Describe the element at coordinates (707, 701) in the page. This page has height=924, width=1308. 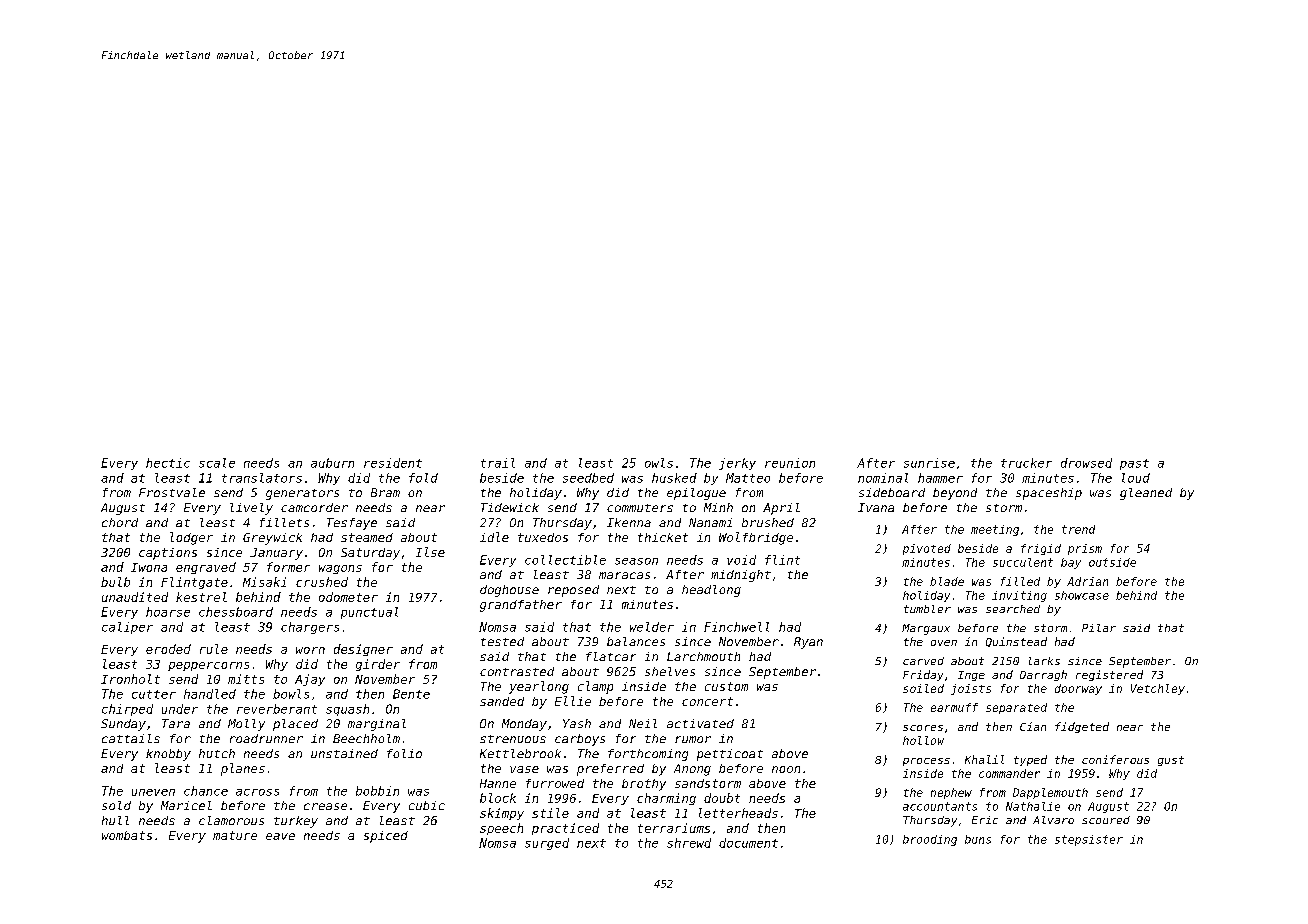
I see `concert` at that location.
